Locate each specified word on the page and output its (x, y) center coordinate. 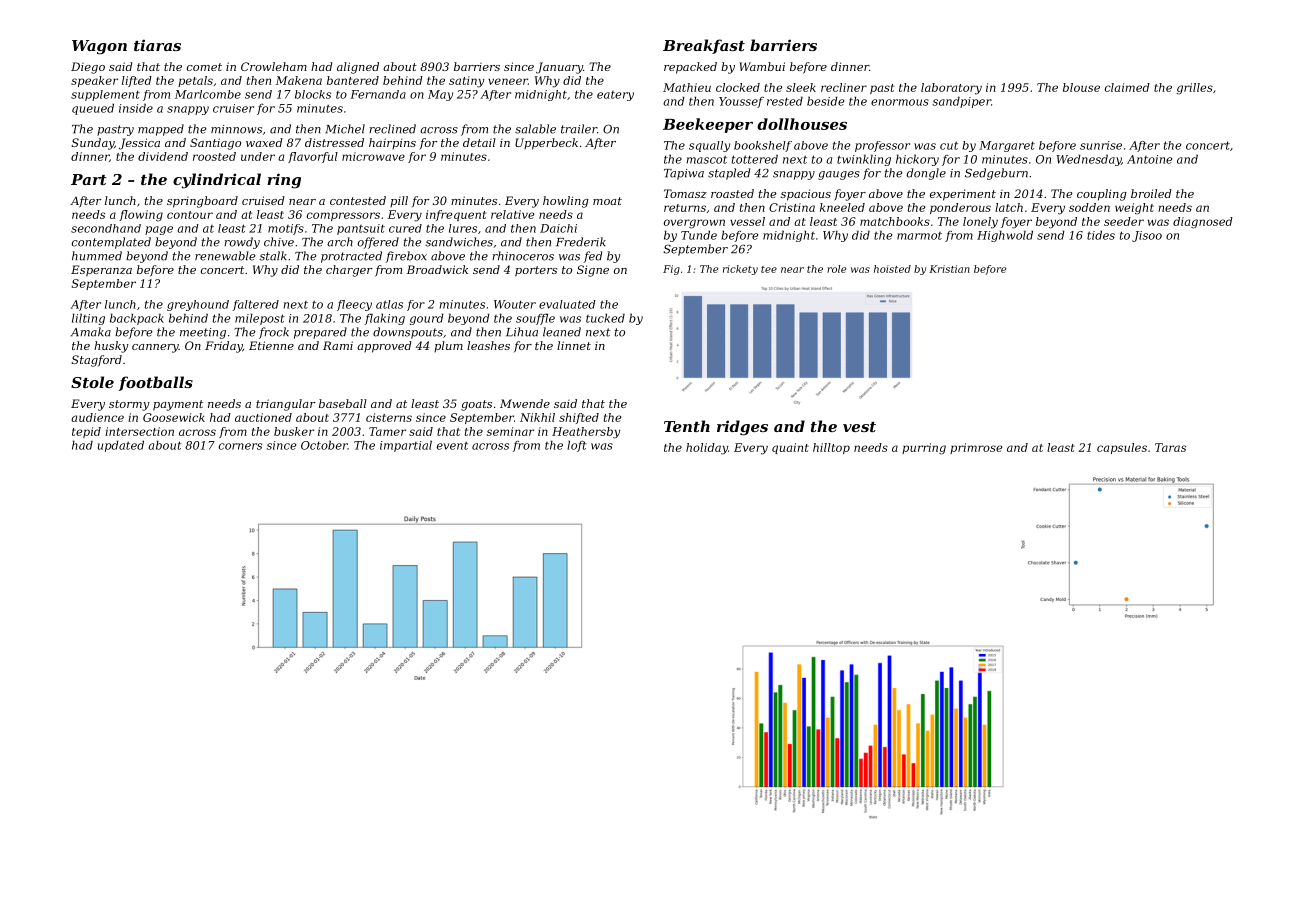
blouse (1081, 87)
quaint (790, 448)
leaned (562, 332)
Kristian (949, 269)
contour (190, 215)
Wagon (99, 47)
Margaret (1007, 146)
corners (240, 446)
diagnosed (1203, 223)
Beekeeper (708, 125)
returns (685, 208)
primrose (976, 448)
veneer (508, 81)
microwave (373, 156)
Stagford (97, 361)
